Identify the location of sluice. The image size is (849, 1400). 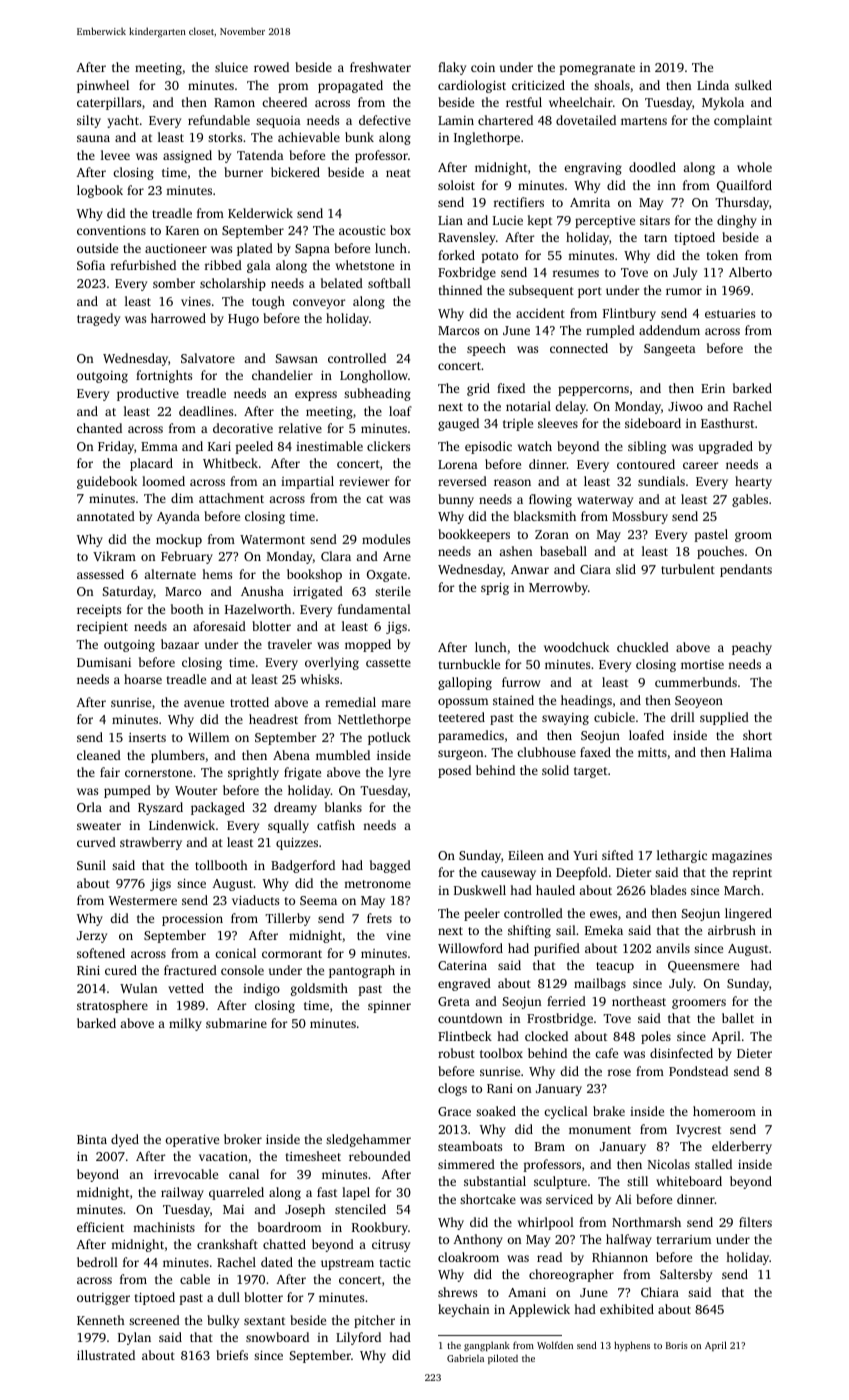
(231, 67).
